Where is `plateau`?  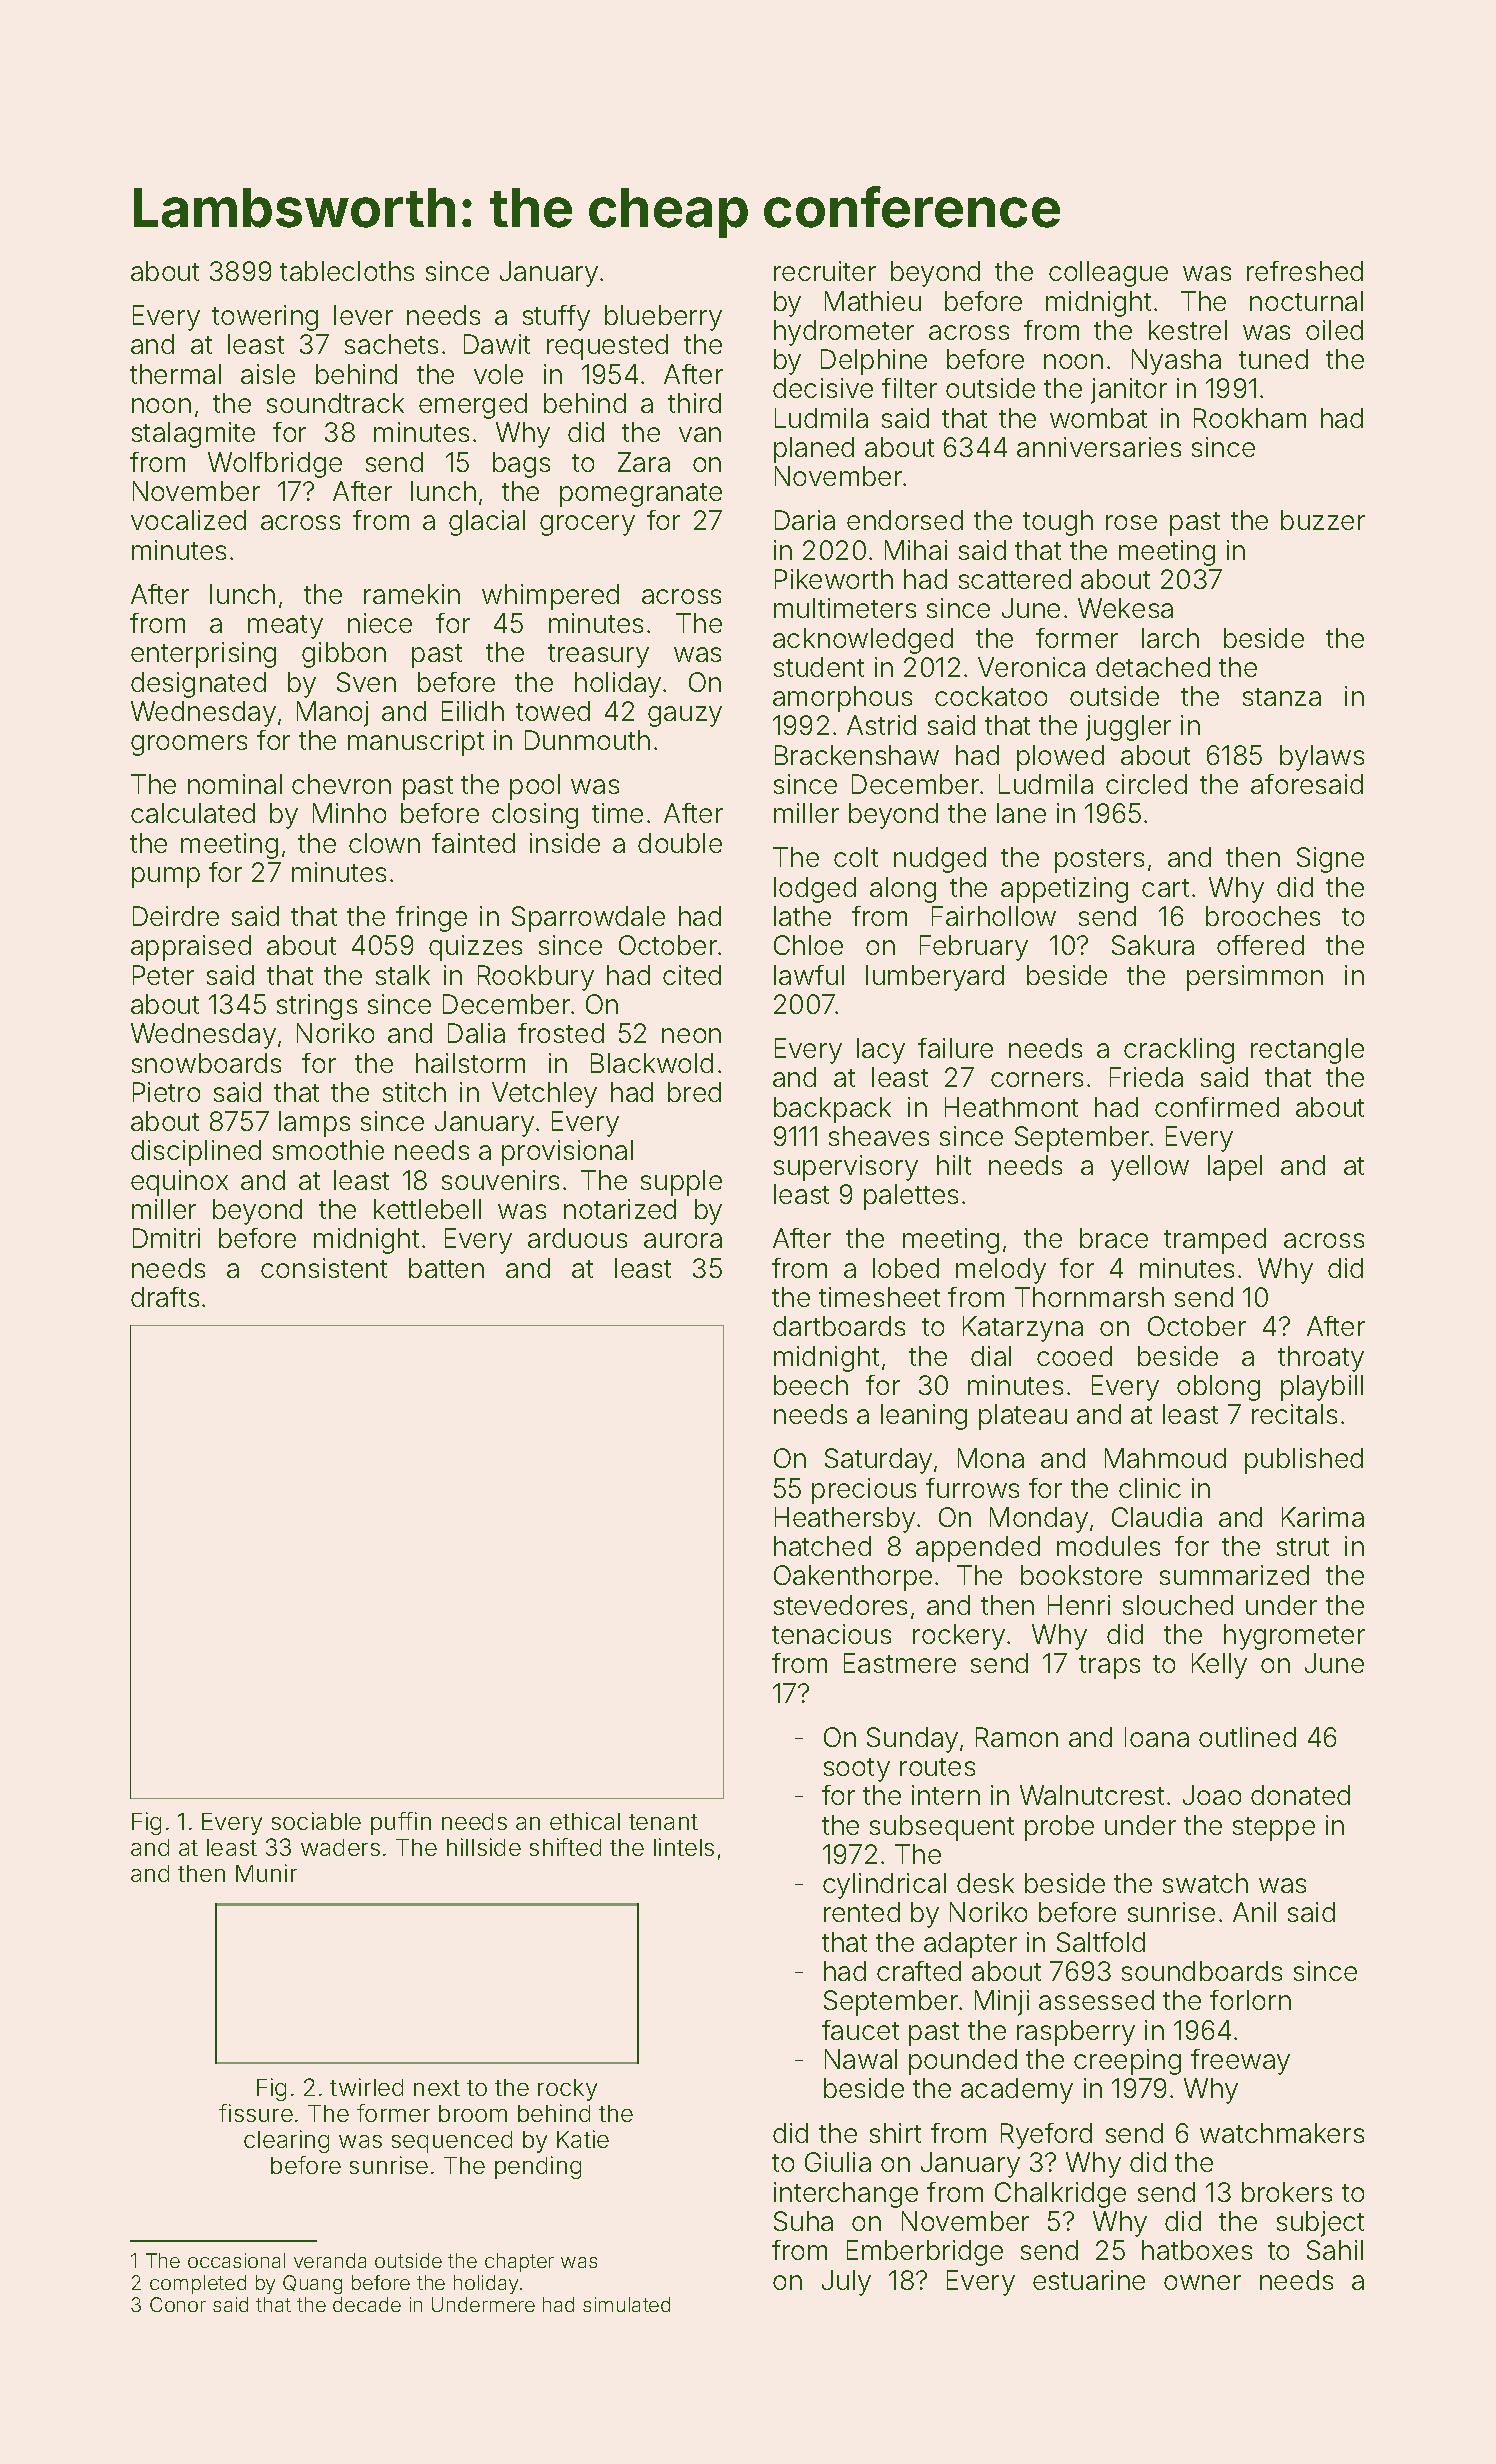 plateau is located at coordinates (1023, 1417).
